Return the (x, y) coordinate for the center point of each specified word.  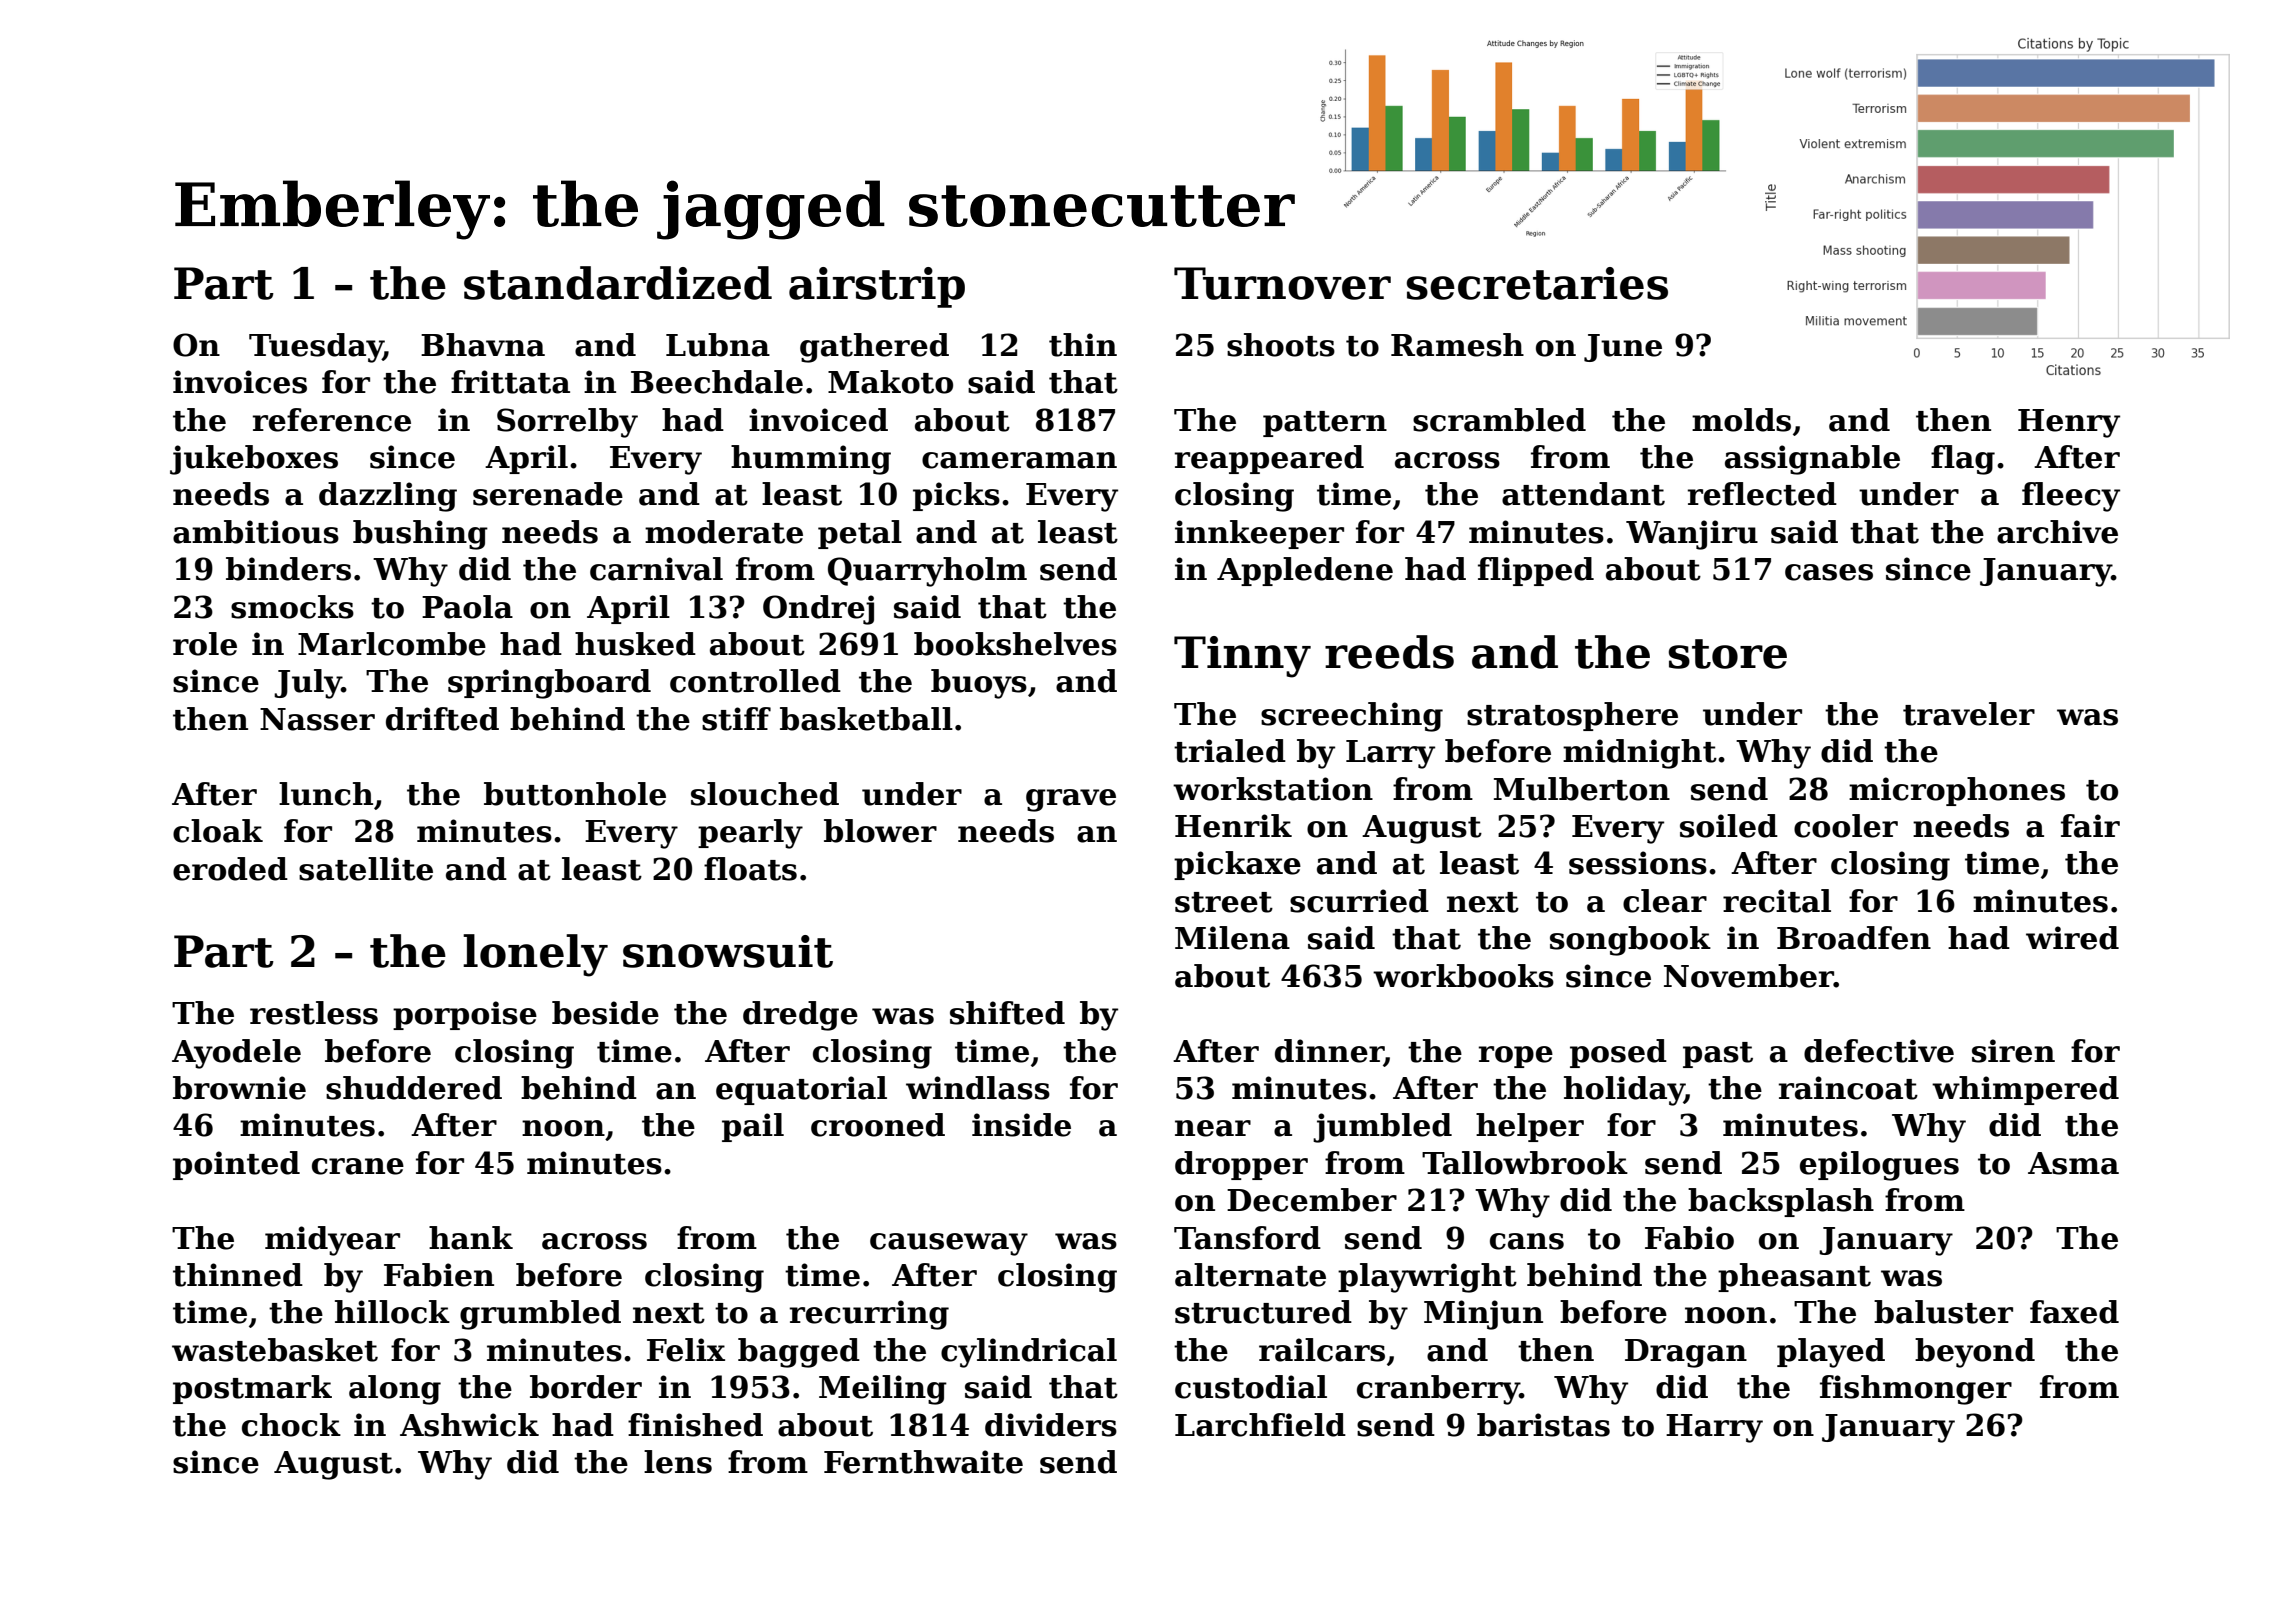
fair (2090, 826)
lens (678, 1462)
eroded (230, 869)
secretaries (1537, 283)
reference (332, 420)
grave (1071, 800)
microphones (1957, 791)
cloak (218, 831)
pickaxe (1237, 865)
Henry (2069, 423)
